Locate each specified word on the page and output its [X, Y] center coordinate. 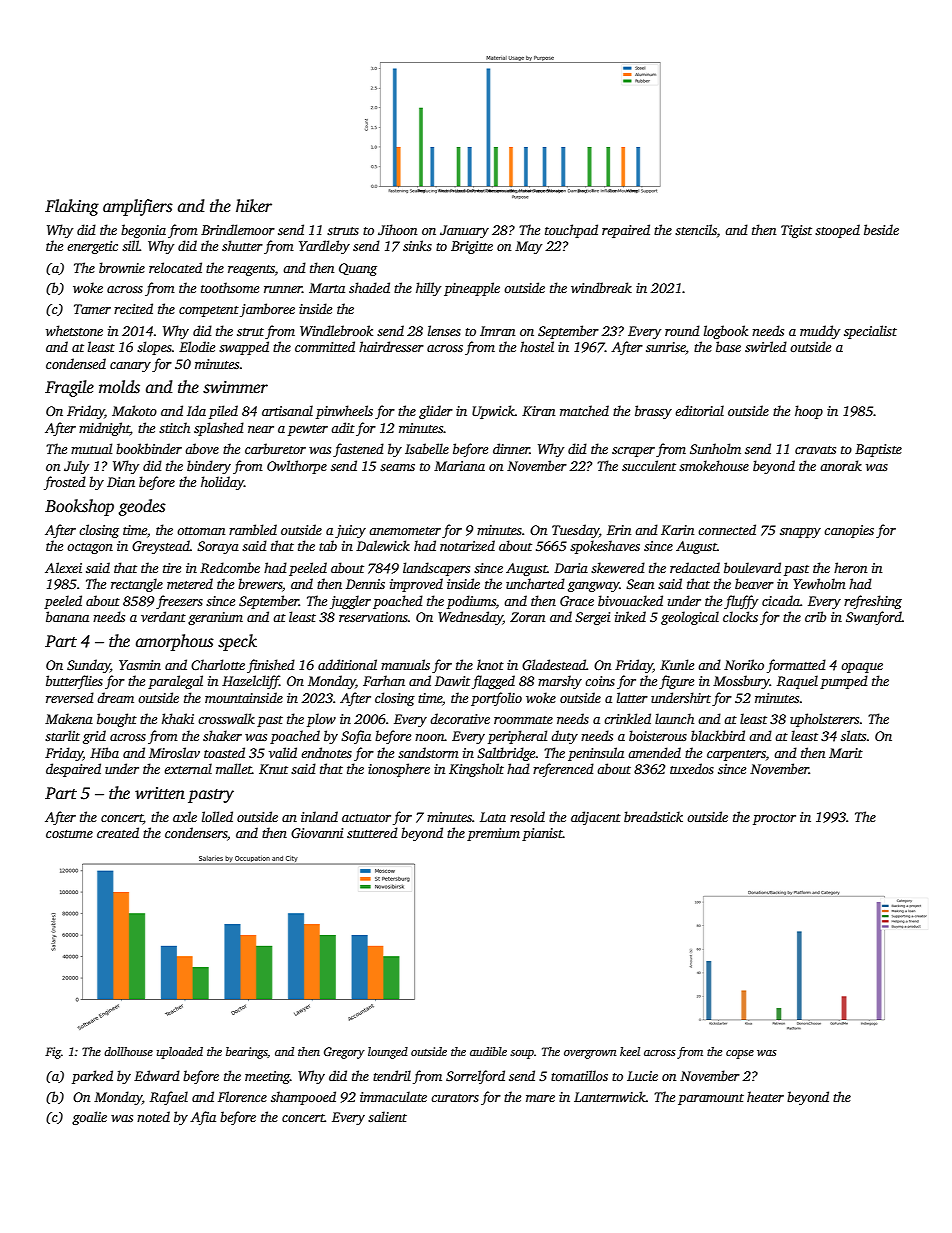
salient [387, 1116]
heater [765, 1096]
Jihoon [397, 229]
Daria [571, 568]
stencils [696, 229]
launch [674, 718]
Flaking [72, 207]
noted [153, 1116]
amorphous [175, 642]
